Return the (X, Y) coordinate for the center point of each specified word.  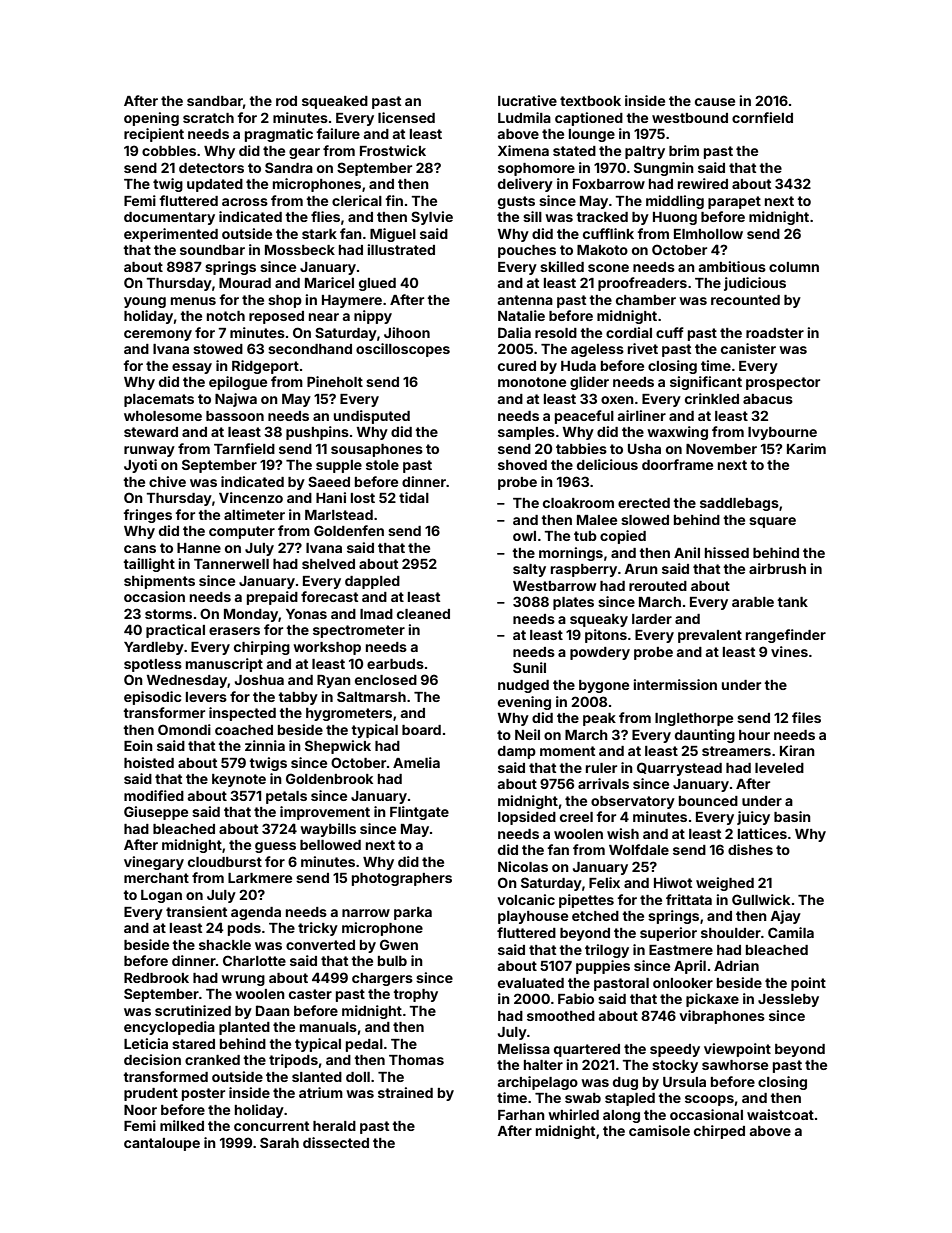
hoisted (149, 762)
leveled (779, 768)
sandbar (215, 101)
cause (715, 102)
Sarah (279, 1142)
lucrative (527, 100)
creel (576, 817)
